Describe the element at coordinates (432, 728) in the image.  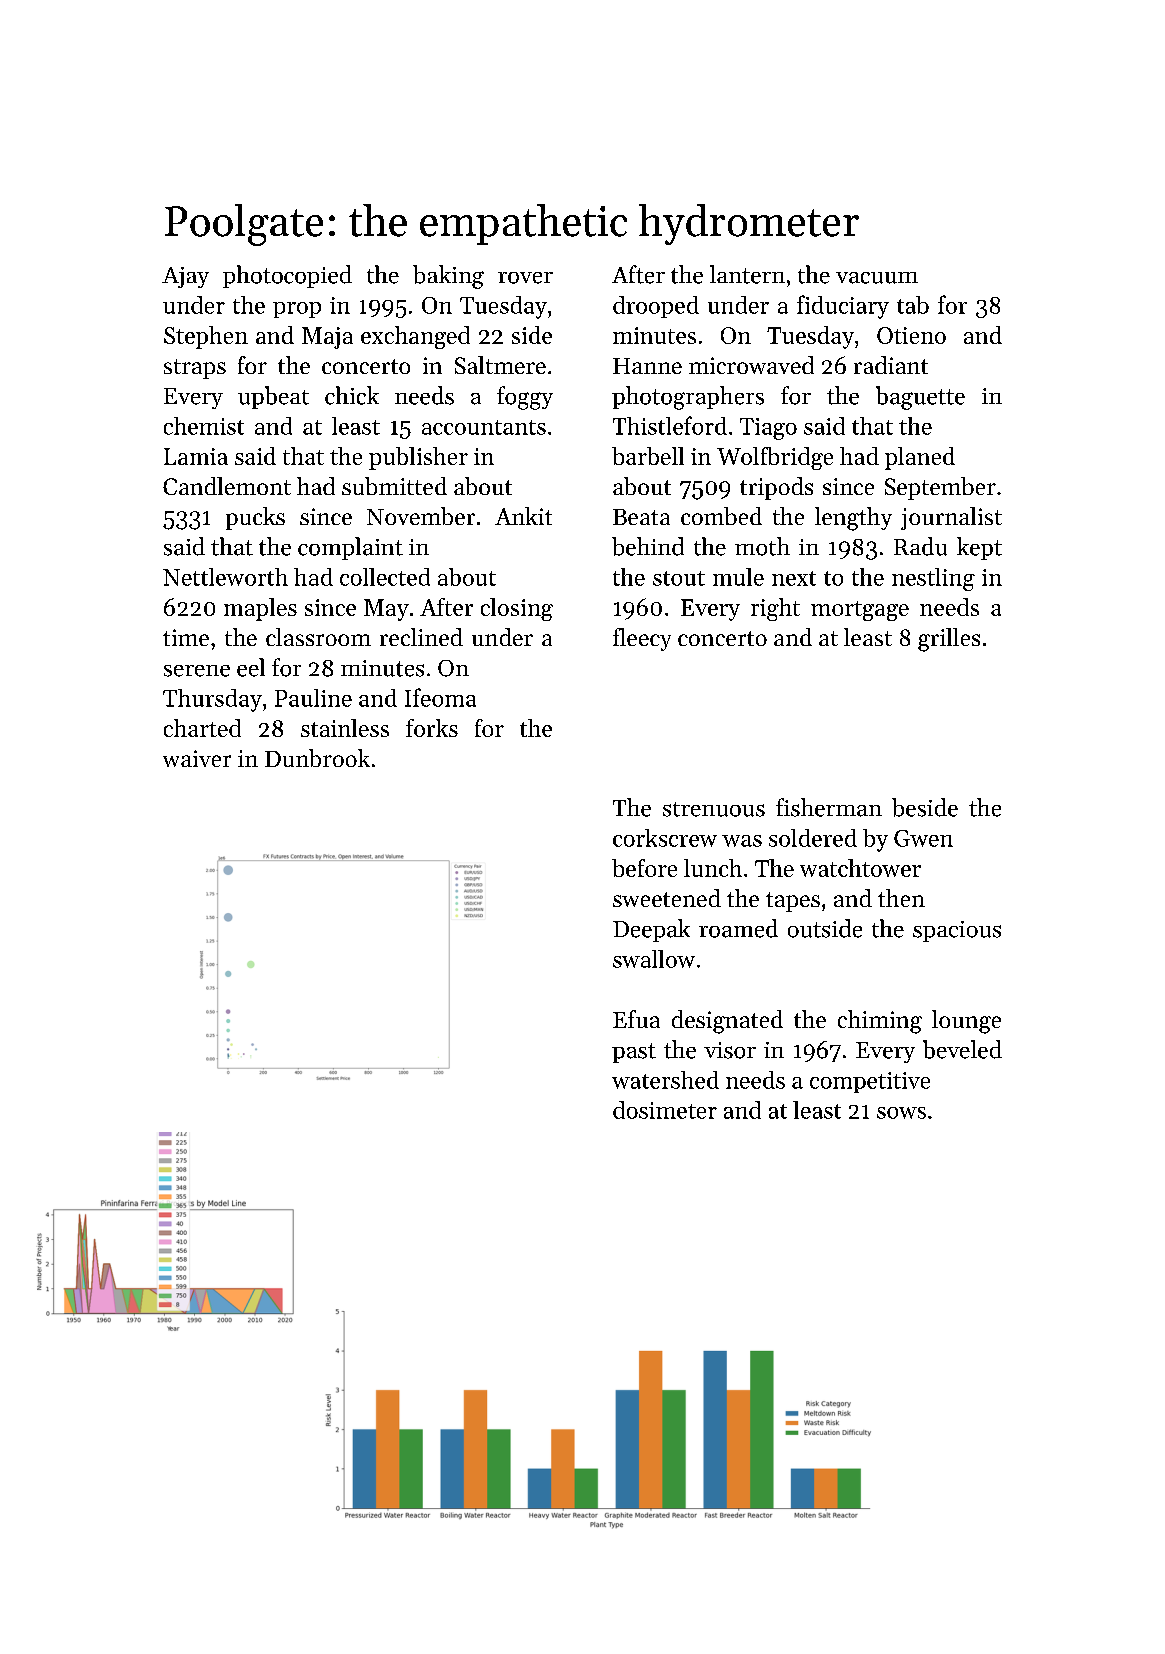
I see `forks` at that location.
